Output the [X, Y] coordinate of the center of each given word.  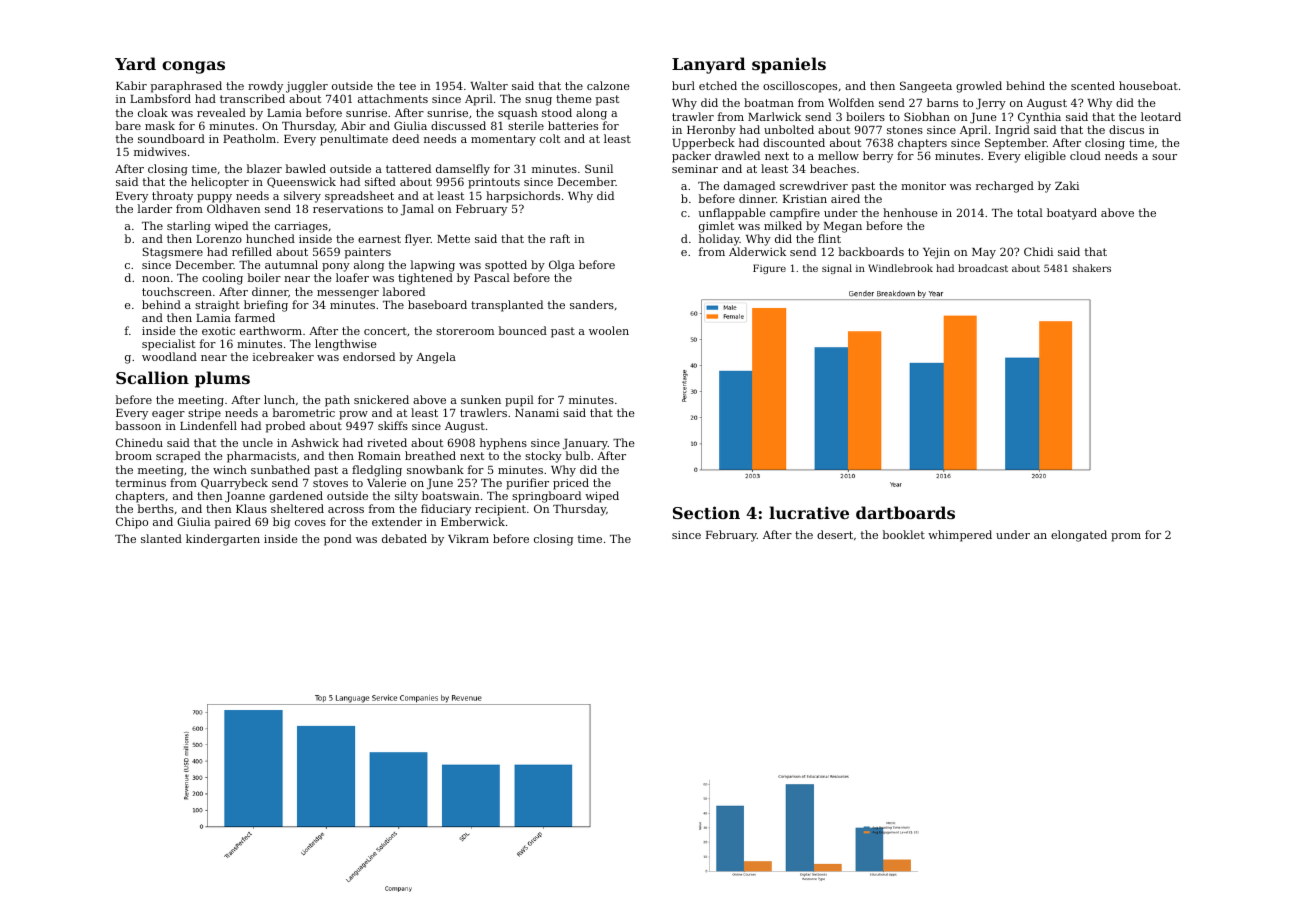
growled [979, 87]
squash [518, 114]
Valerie [386, 482]
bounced [522, 330]
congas [193, 67]
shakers [1092, 268]
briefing [266, 306]
